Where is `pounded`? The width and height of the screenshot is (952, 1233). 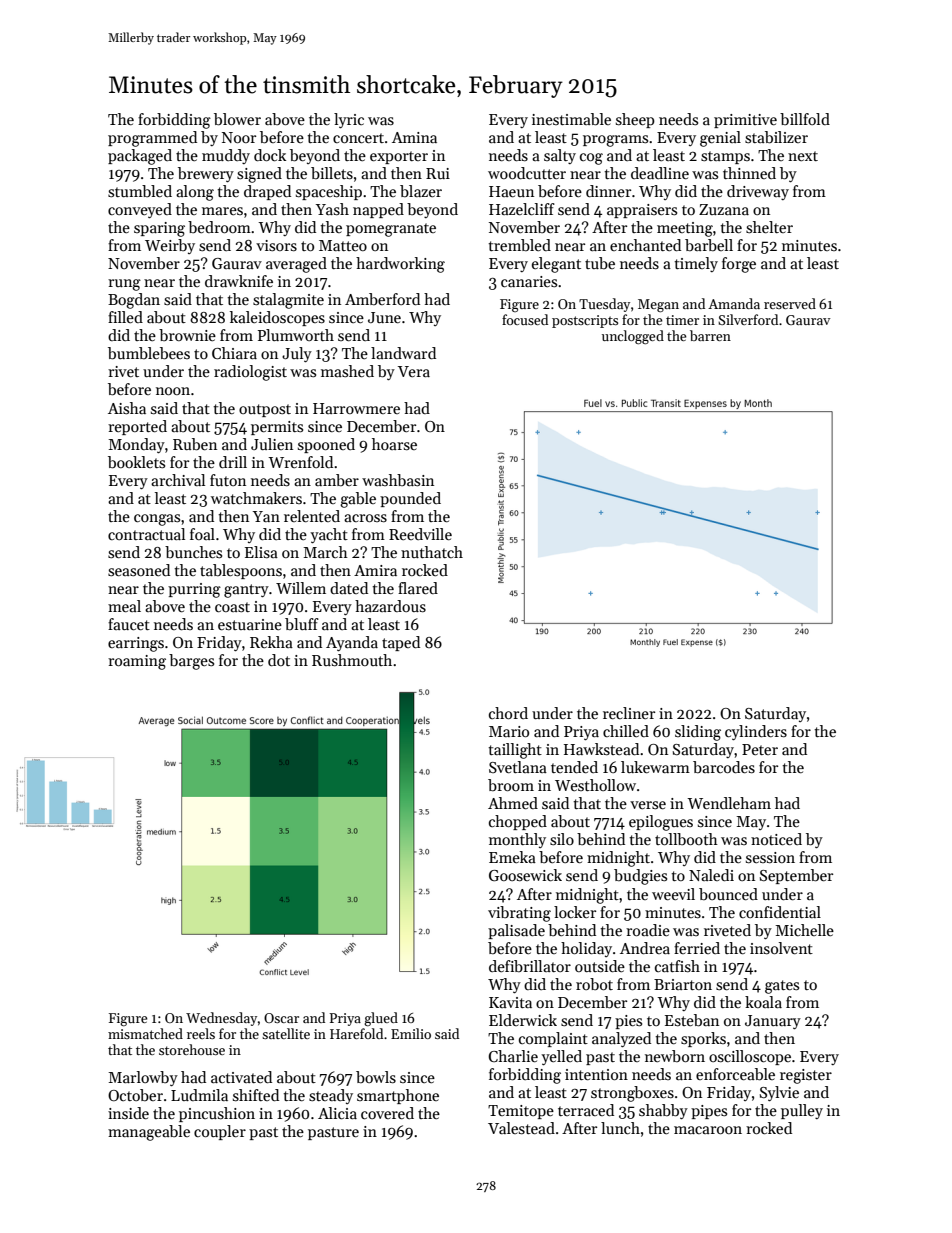
pounded is located at coordinates (410, 499).
